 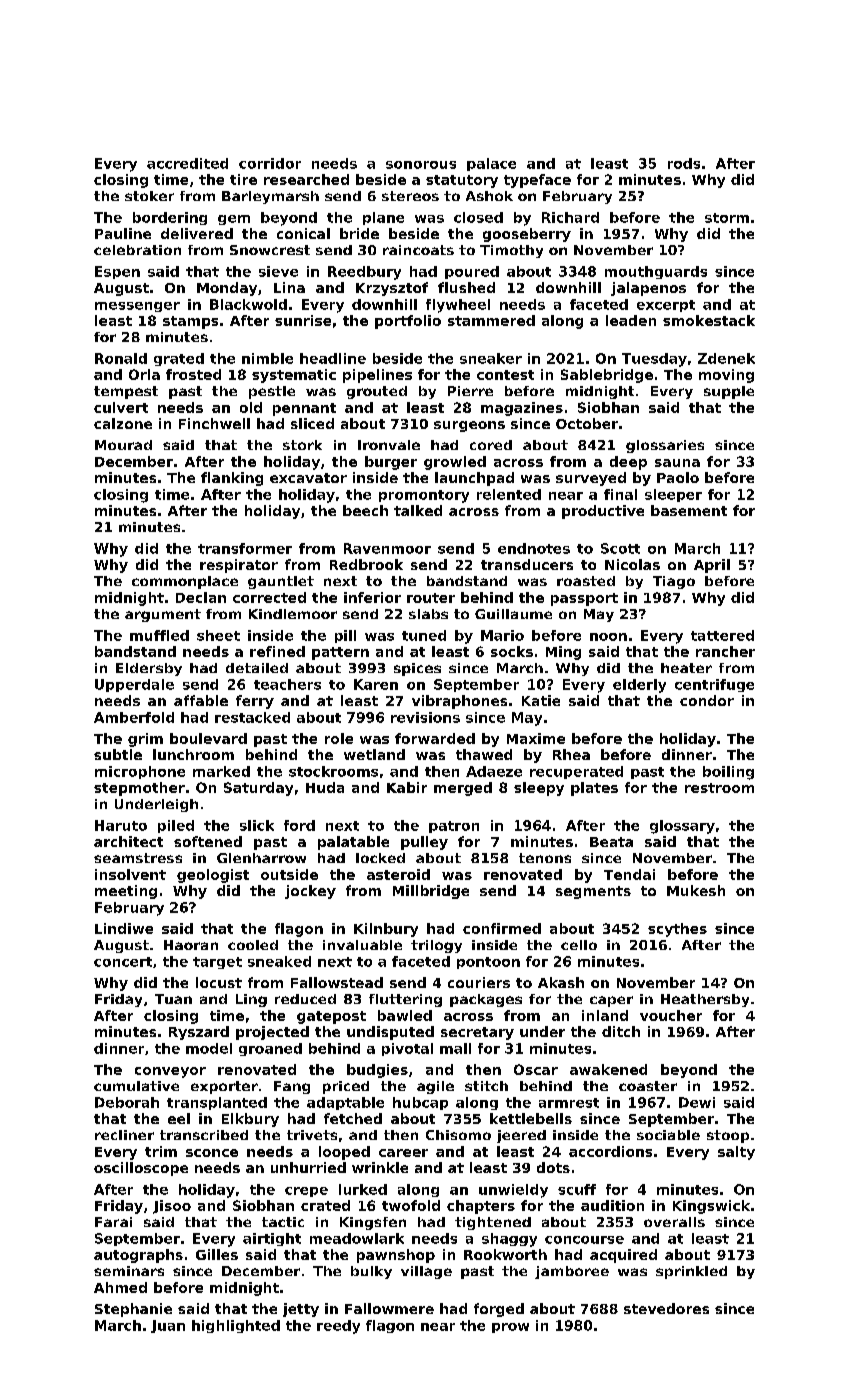 What do you see at coordinates (705, 1000) in the screenshot?
I see `Heathersby` at bounding box center [705, 1000].
